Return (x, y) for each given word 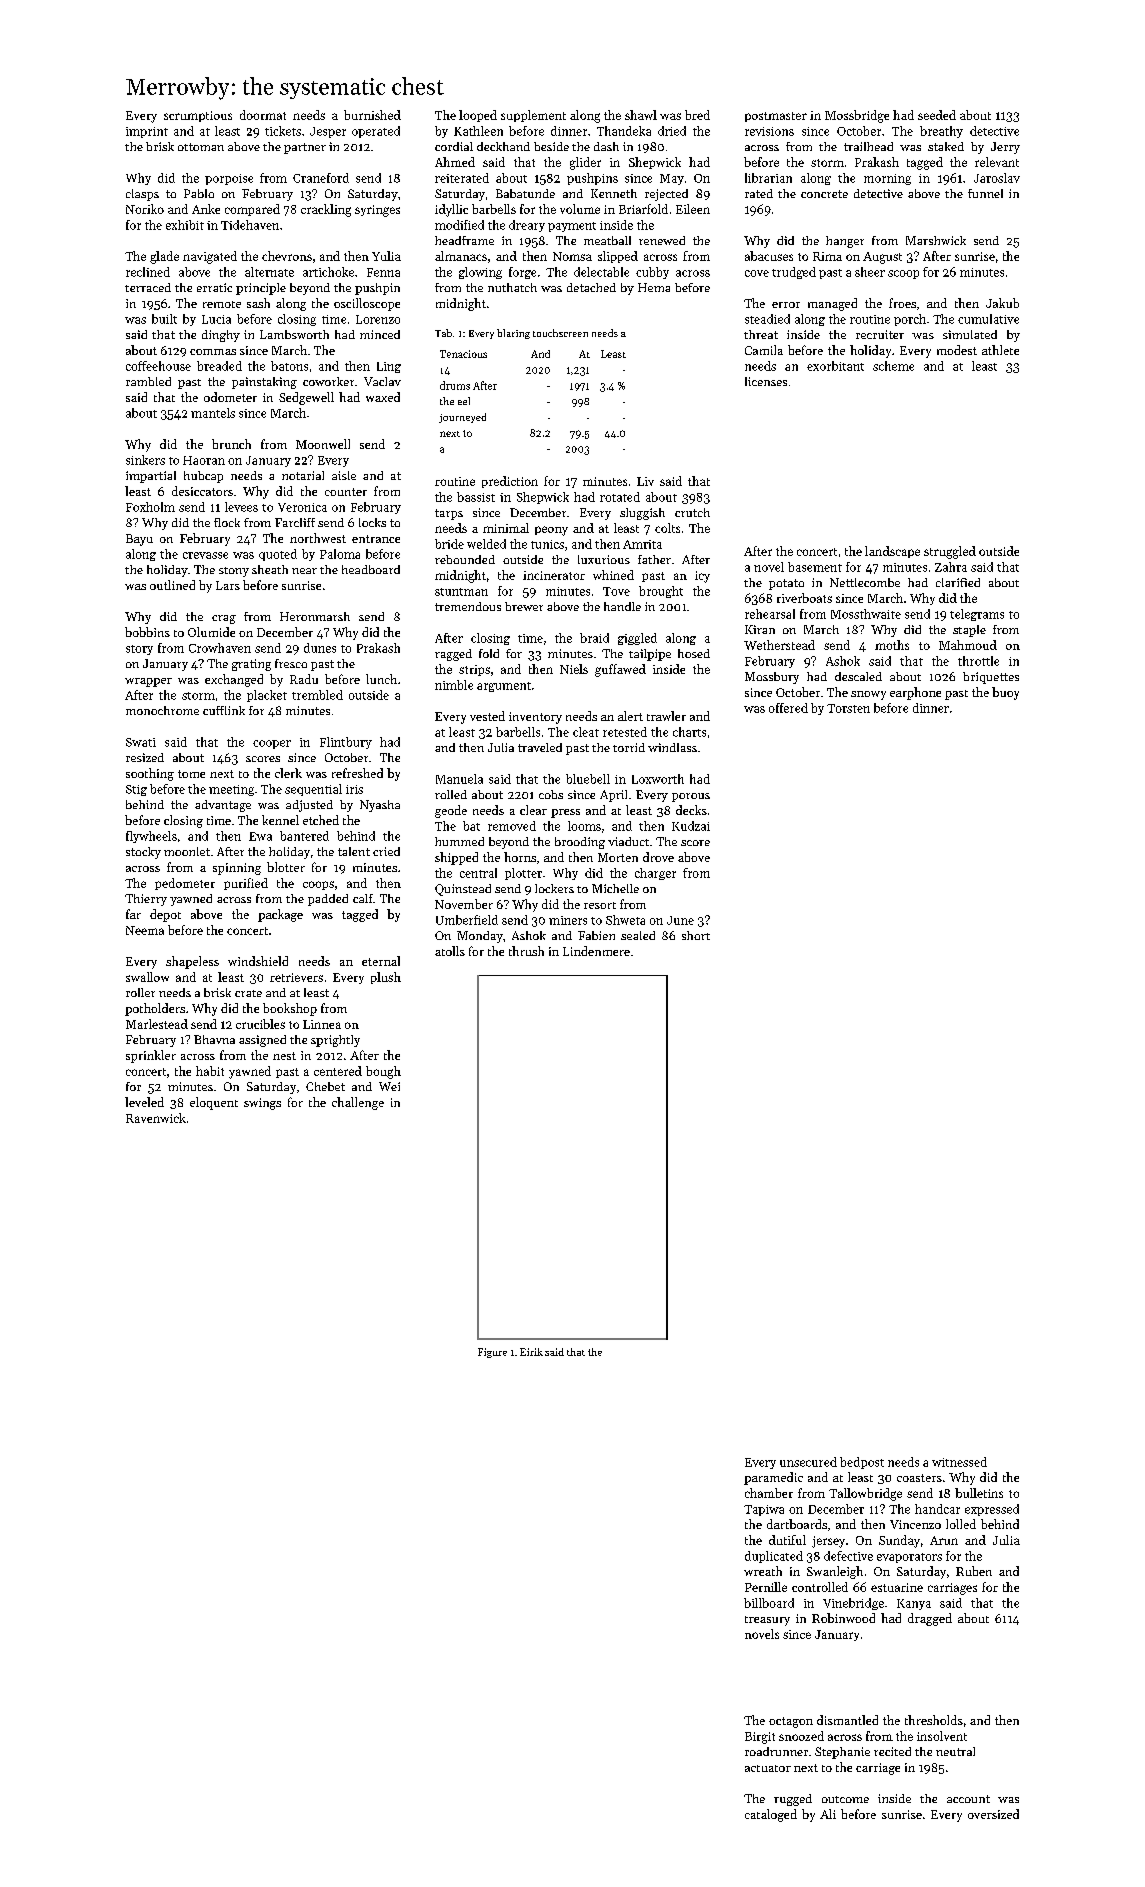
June (680, 920)
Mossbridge (857, 116)
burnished (372, 115)
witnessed (959, 1462)
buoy (1005, 693)
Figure (492, 1353)
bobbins (147, 632)
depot (165, 915)
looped (478, 116)
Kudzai (691, 826)
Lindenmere (596, 951)
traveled (540, 747)
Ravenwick (156, 1118)
